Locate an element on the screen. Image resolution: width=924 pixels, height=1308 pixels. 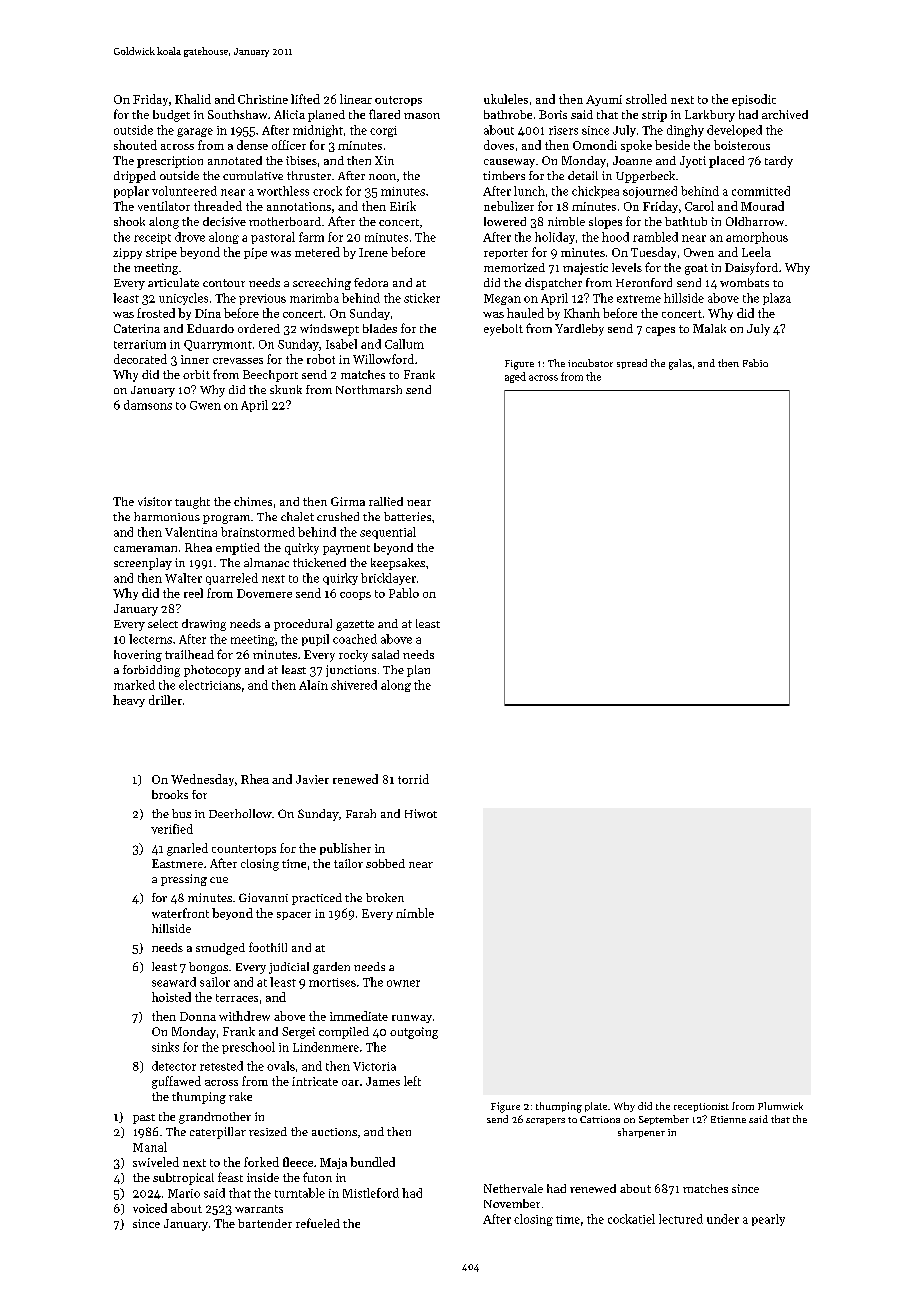
outcrops is located at coordinates (398, 101).
